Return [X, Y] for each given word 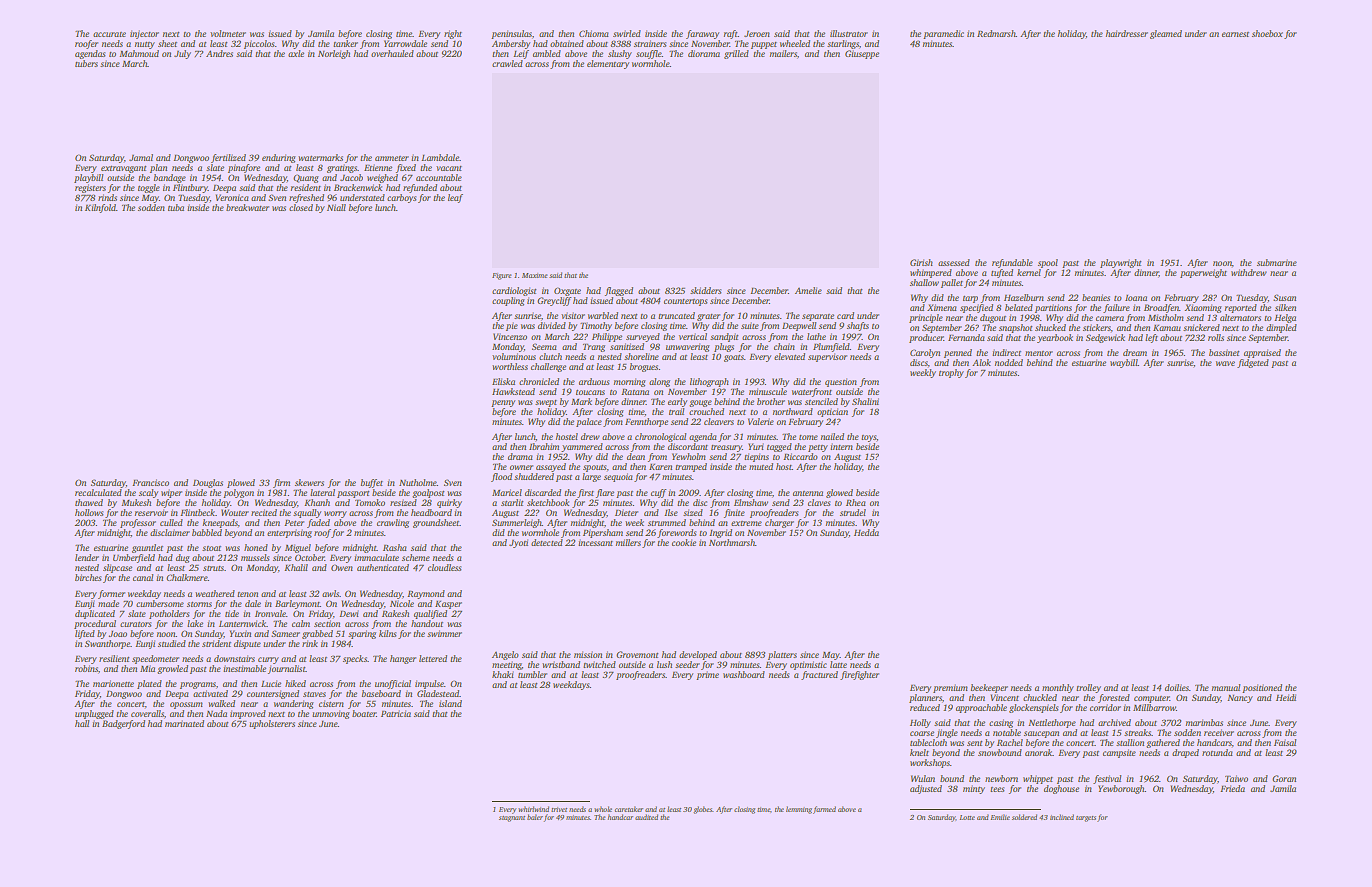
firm [281, 483]
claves [819, 502]
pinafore [244, 168]
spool [1048, 263]
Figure [502, 276]
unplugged [94, 714]
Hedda [866, 532]
